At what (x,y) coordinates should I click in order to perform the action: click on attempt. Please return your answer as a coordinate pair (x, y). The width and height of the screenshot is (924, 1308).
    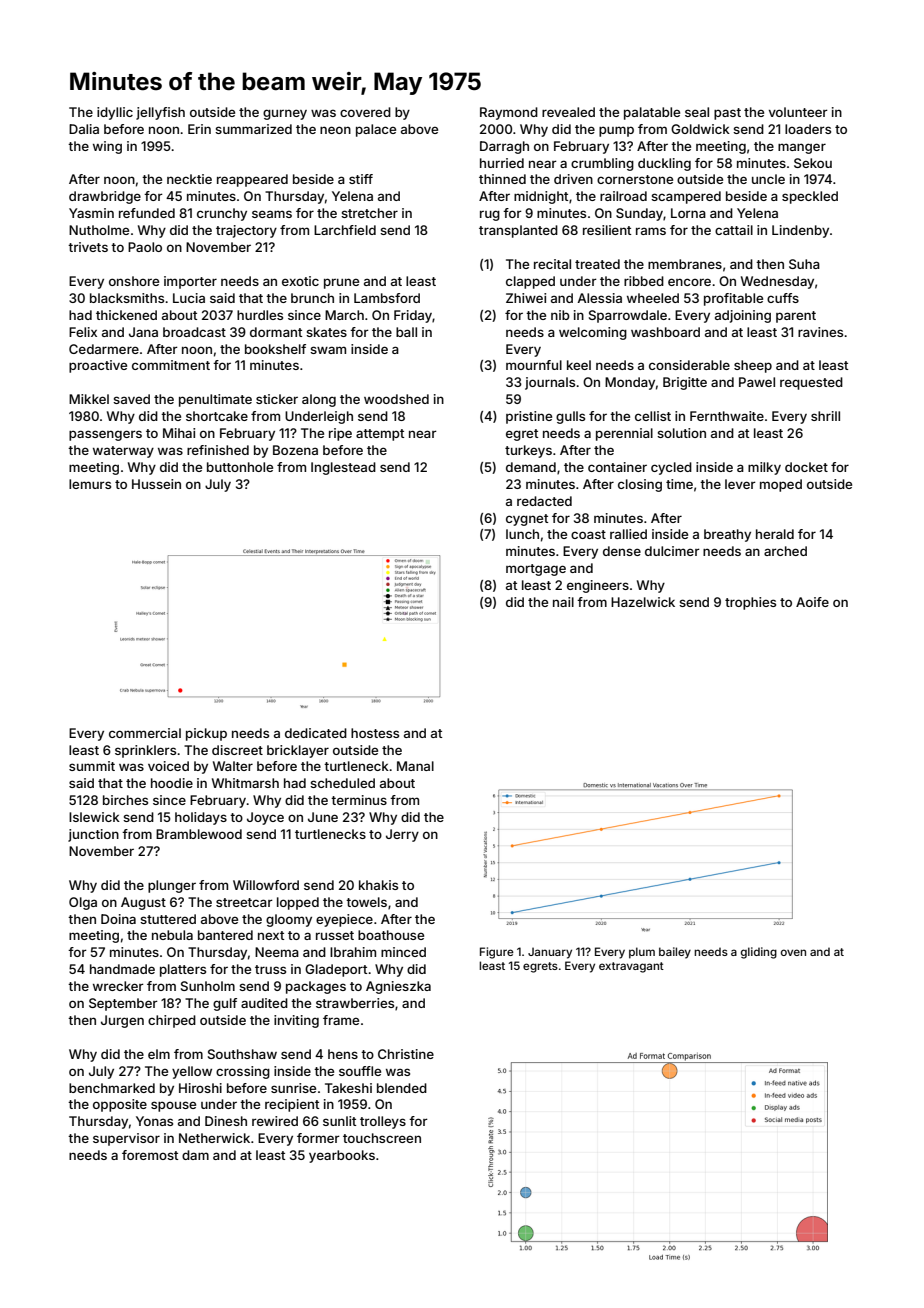
    Looking at the image, I should click on (380, 435).
